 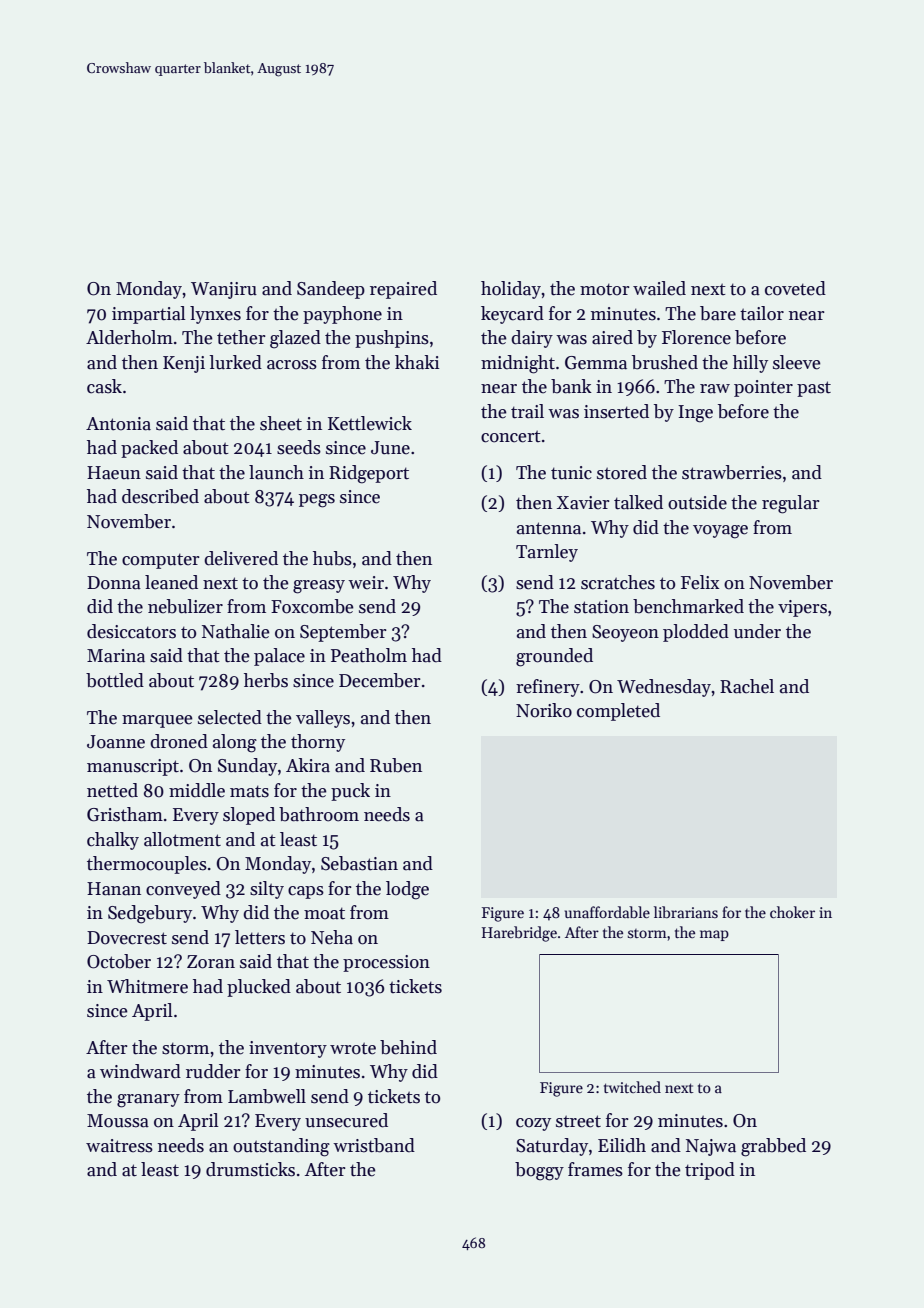 I want to click on wristband, so click(x=374, y=1145).
